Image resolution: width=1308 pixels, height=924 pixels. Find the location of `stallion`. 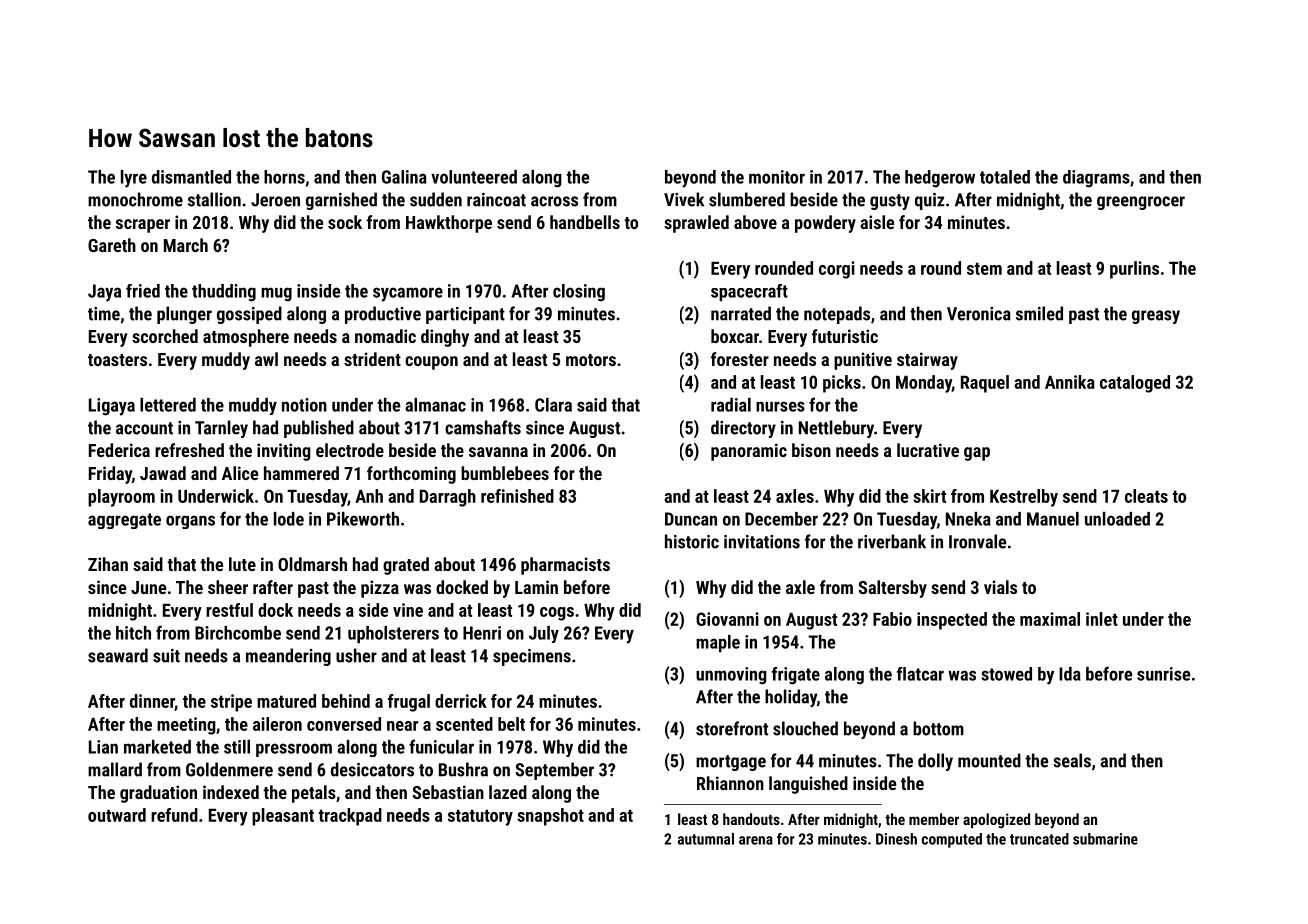

stallion is located at coordinates (214, 199).
